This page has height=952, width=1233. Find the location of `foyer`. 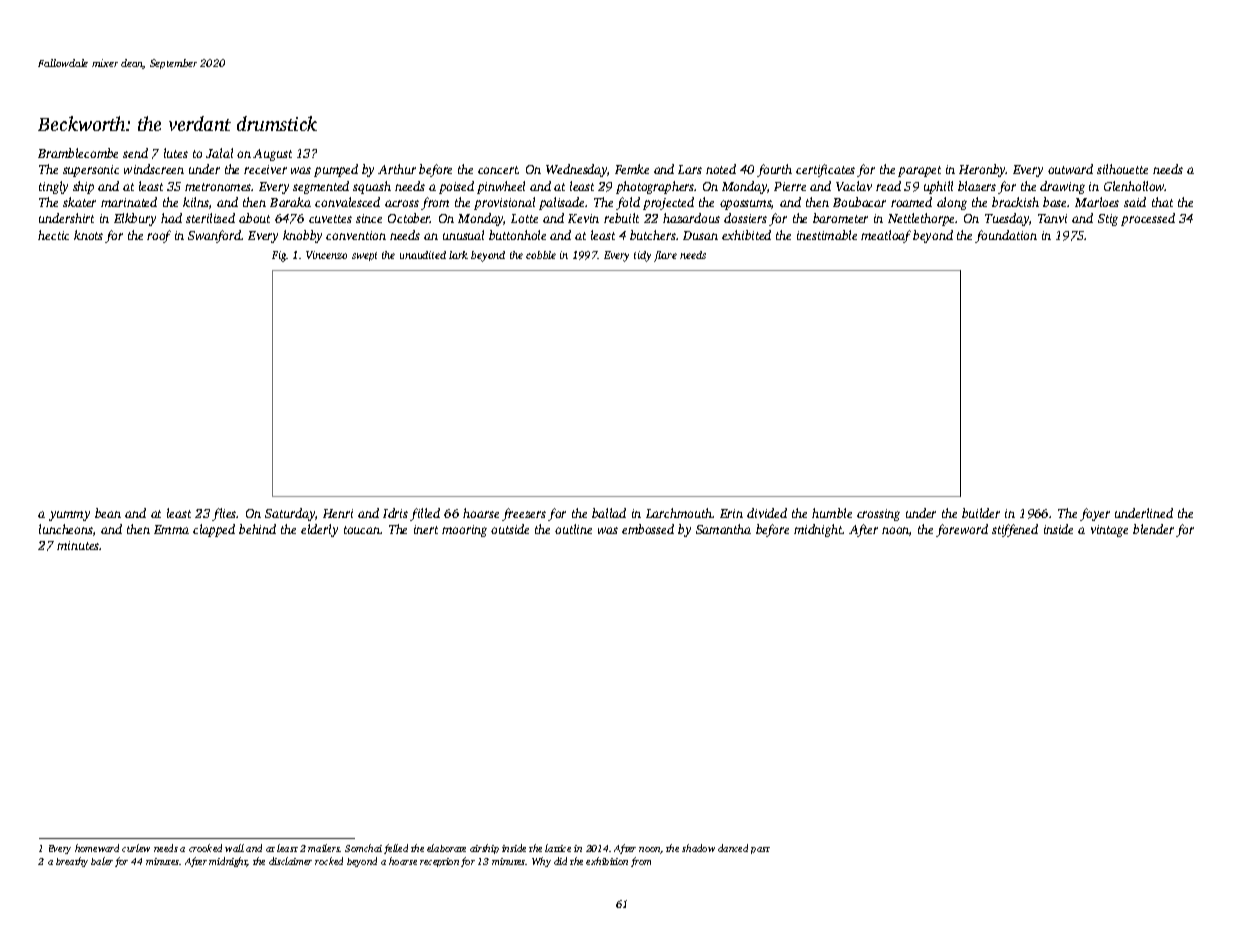

foyer is located at coordinates (1095, 514).
